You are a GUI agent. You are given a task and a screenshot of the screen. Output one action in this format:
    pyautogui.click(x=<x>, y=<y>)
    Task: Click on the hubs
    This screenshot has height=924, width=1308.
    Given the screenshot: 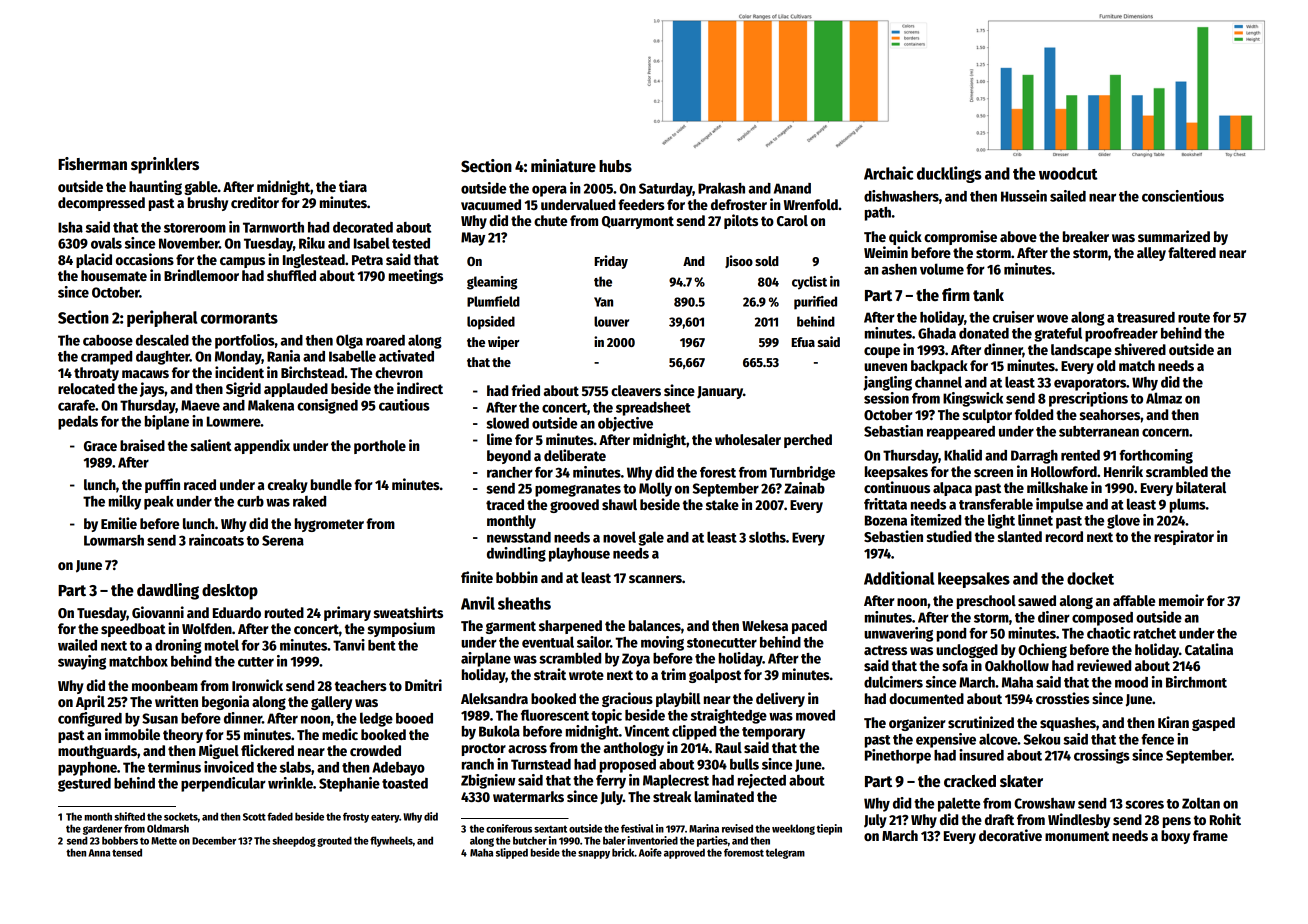 What is the action you would take?
    pyautogui.click(x=615, y=166)
